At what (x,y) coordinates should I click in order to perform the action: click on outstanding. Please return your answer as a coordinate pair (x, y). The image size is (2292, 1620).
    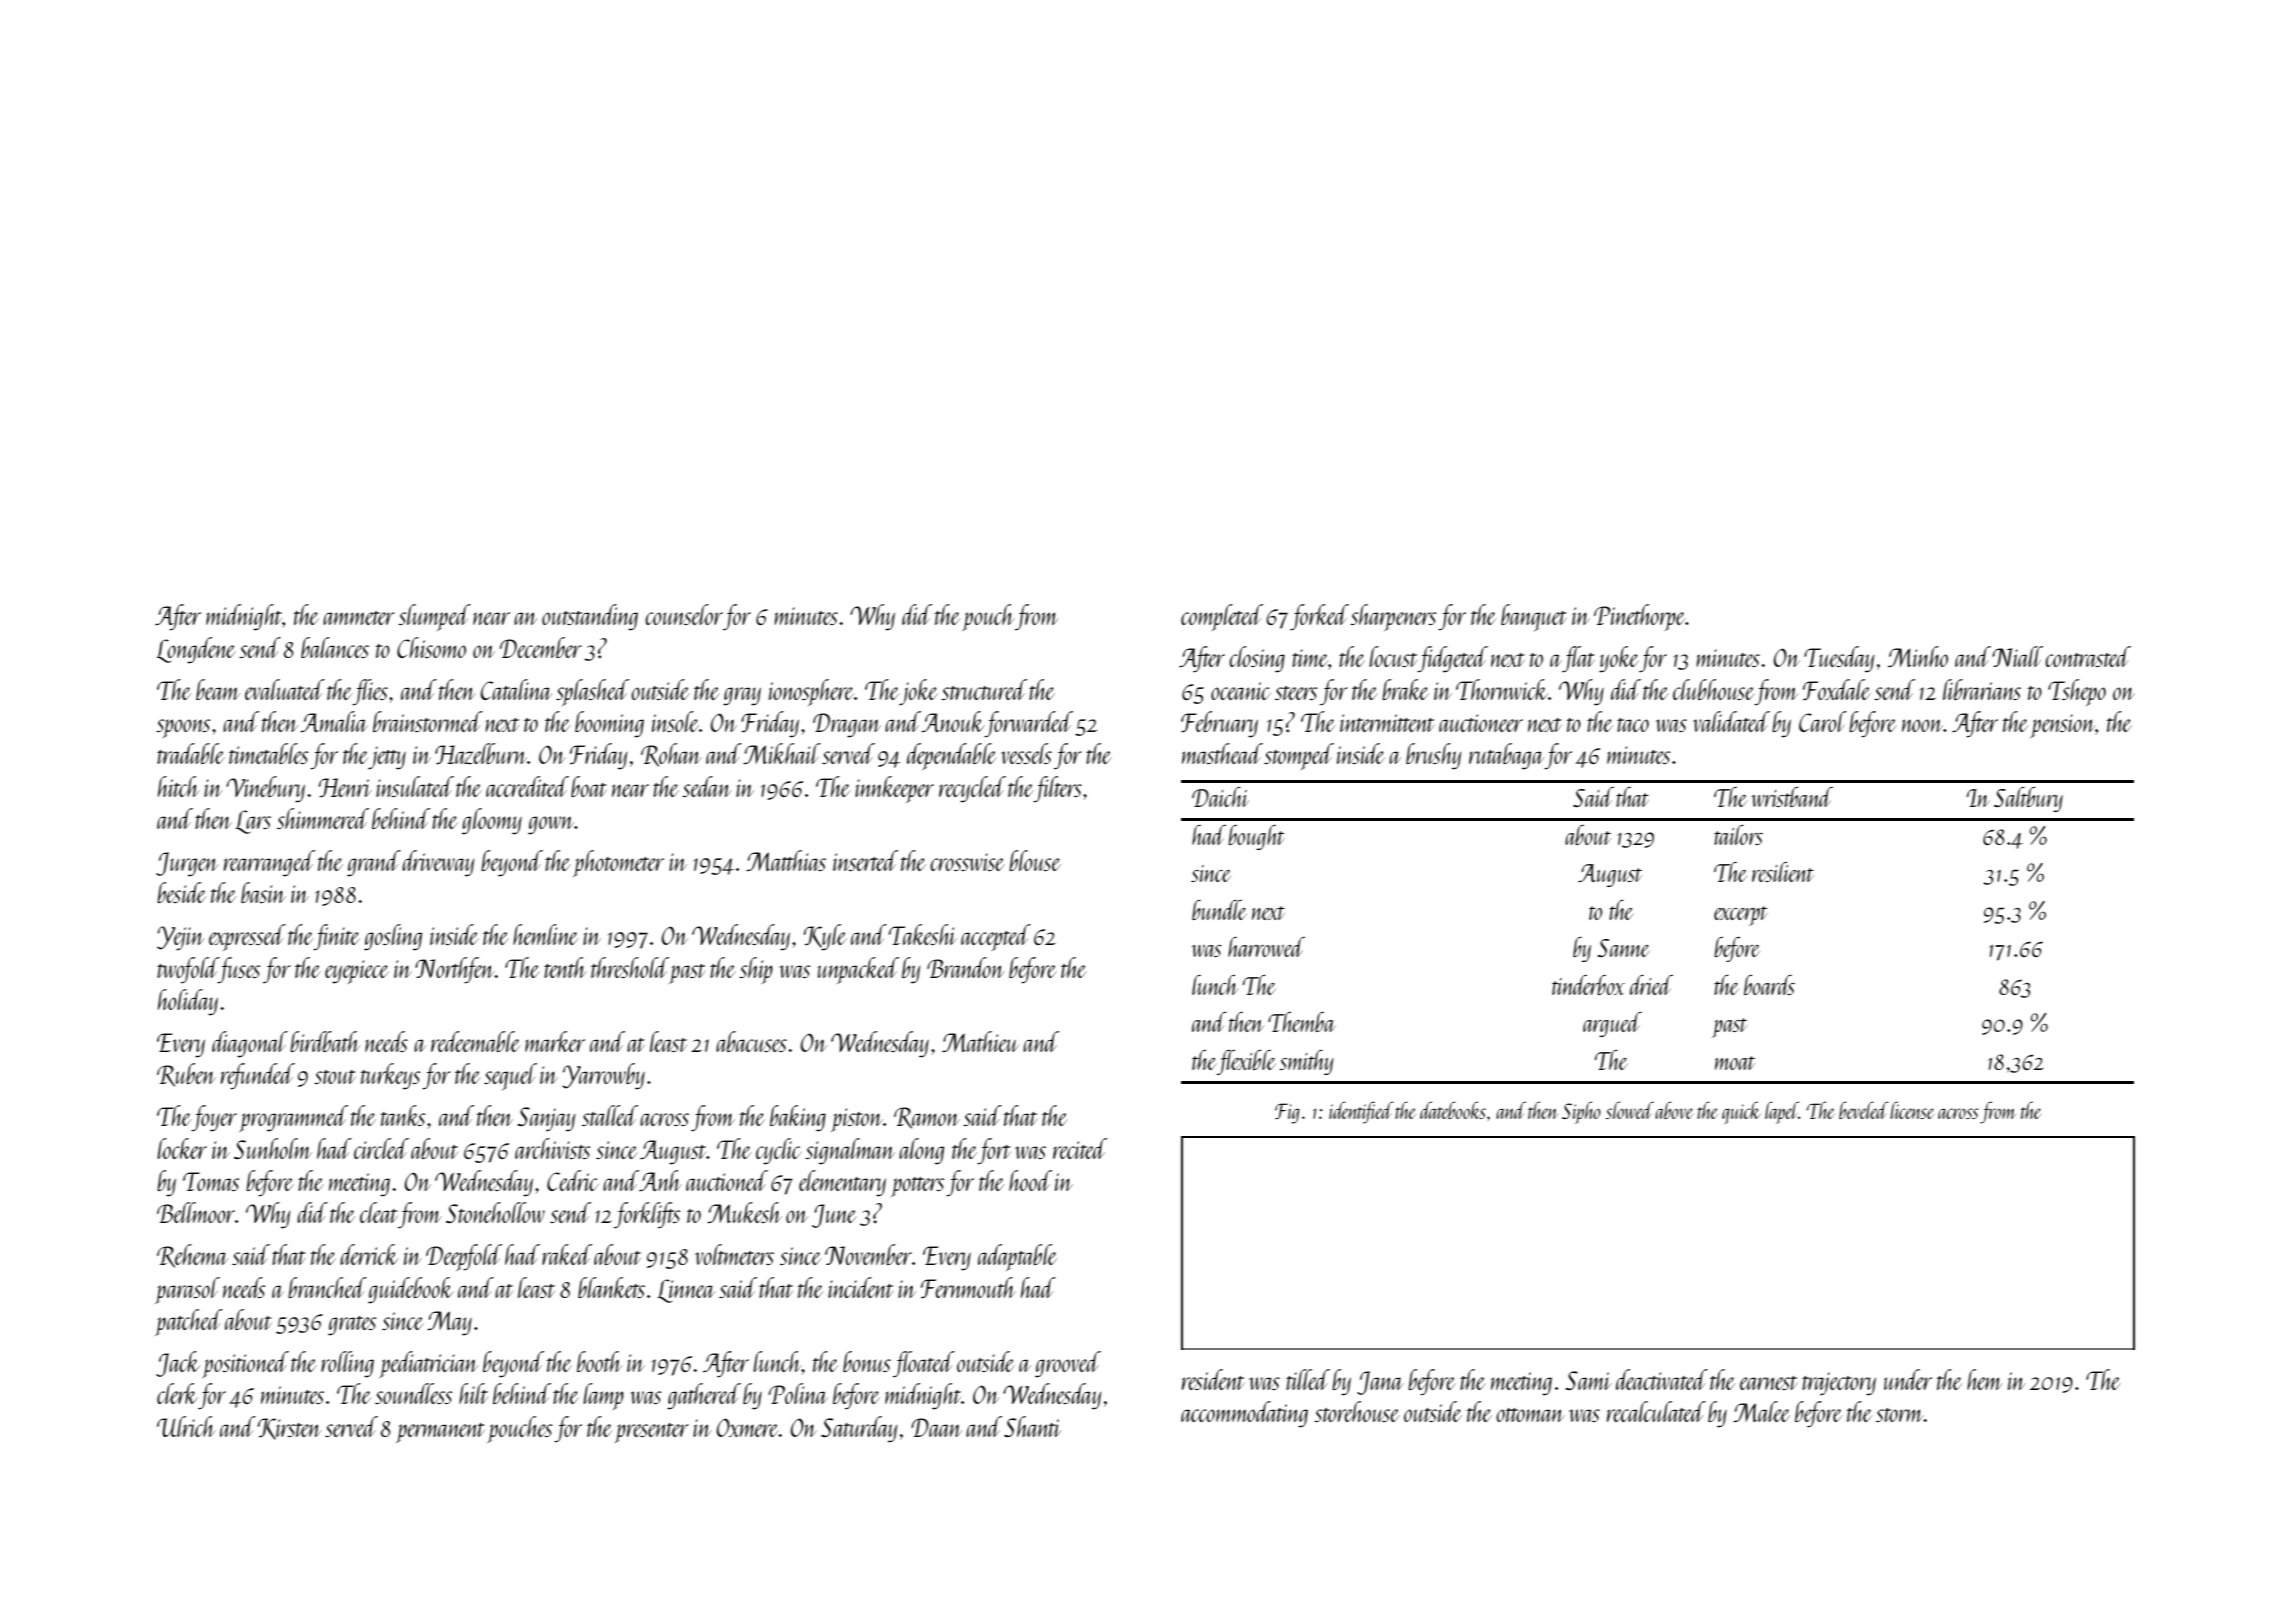
    Looking at the image, I should click on (590, 617).
